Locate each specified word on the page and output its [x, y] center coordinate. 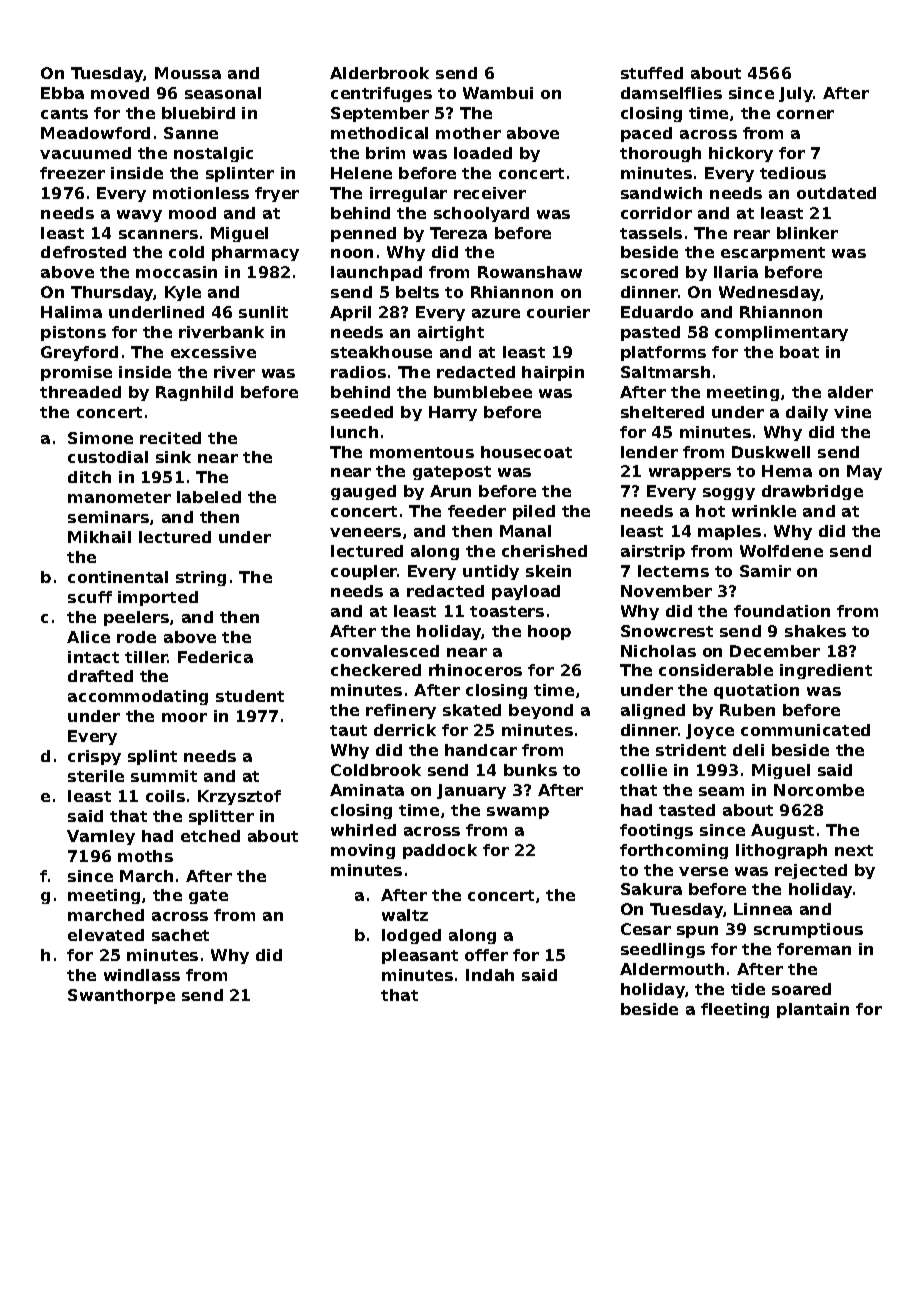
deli [748, 750]
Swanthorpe [121, 996]
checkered [376, 670]
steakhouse [381, 352]
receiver [490, 193]
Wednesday [770, 293]
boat [799, 352]
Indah [490, 975]
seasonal [223, 93]
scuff [90, 597]
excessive [213, 352]
